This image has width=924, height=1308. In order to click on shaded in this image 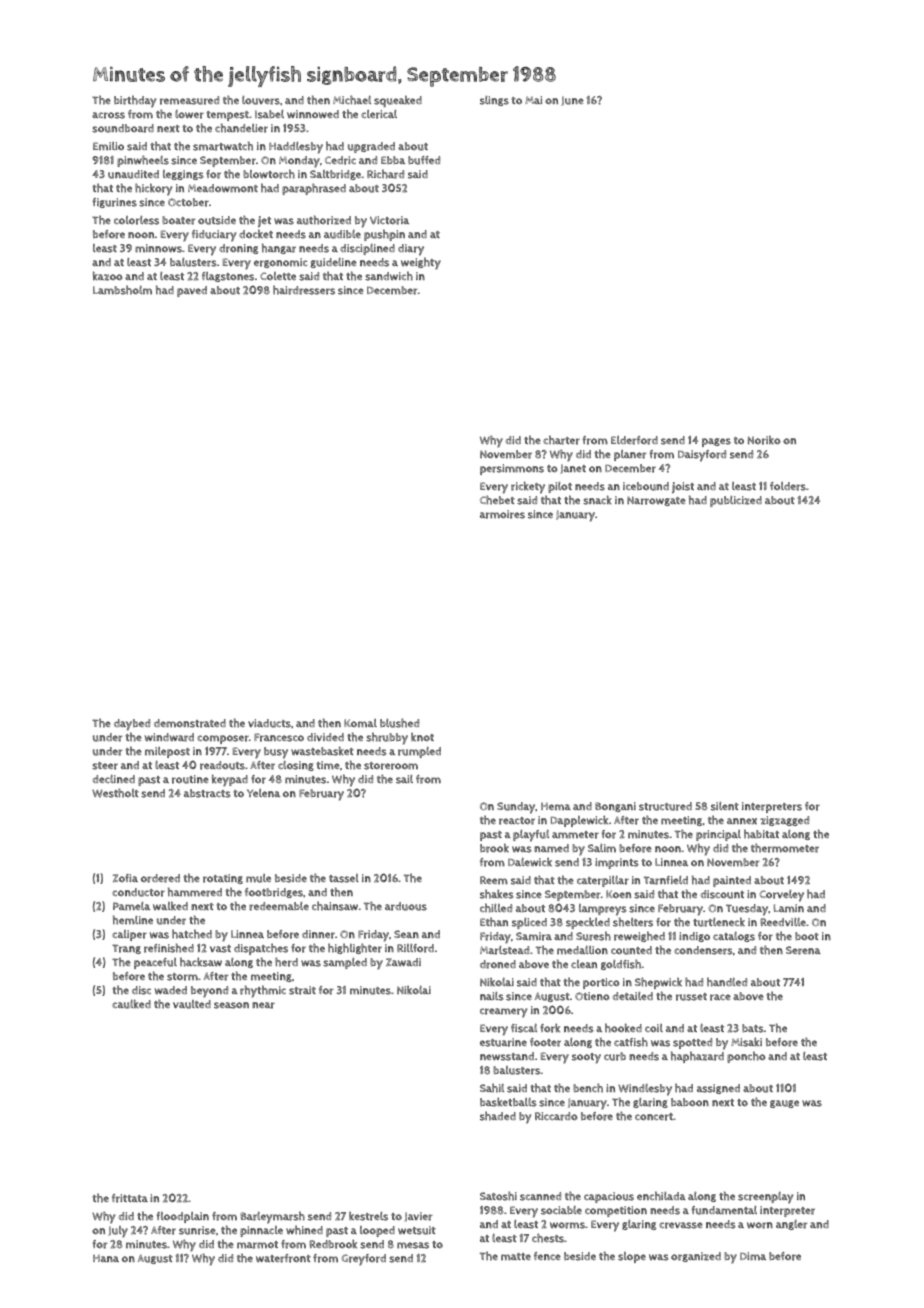, I will do `click(498, 1116)`.
